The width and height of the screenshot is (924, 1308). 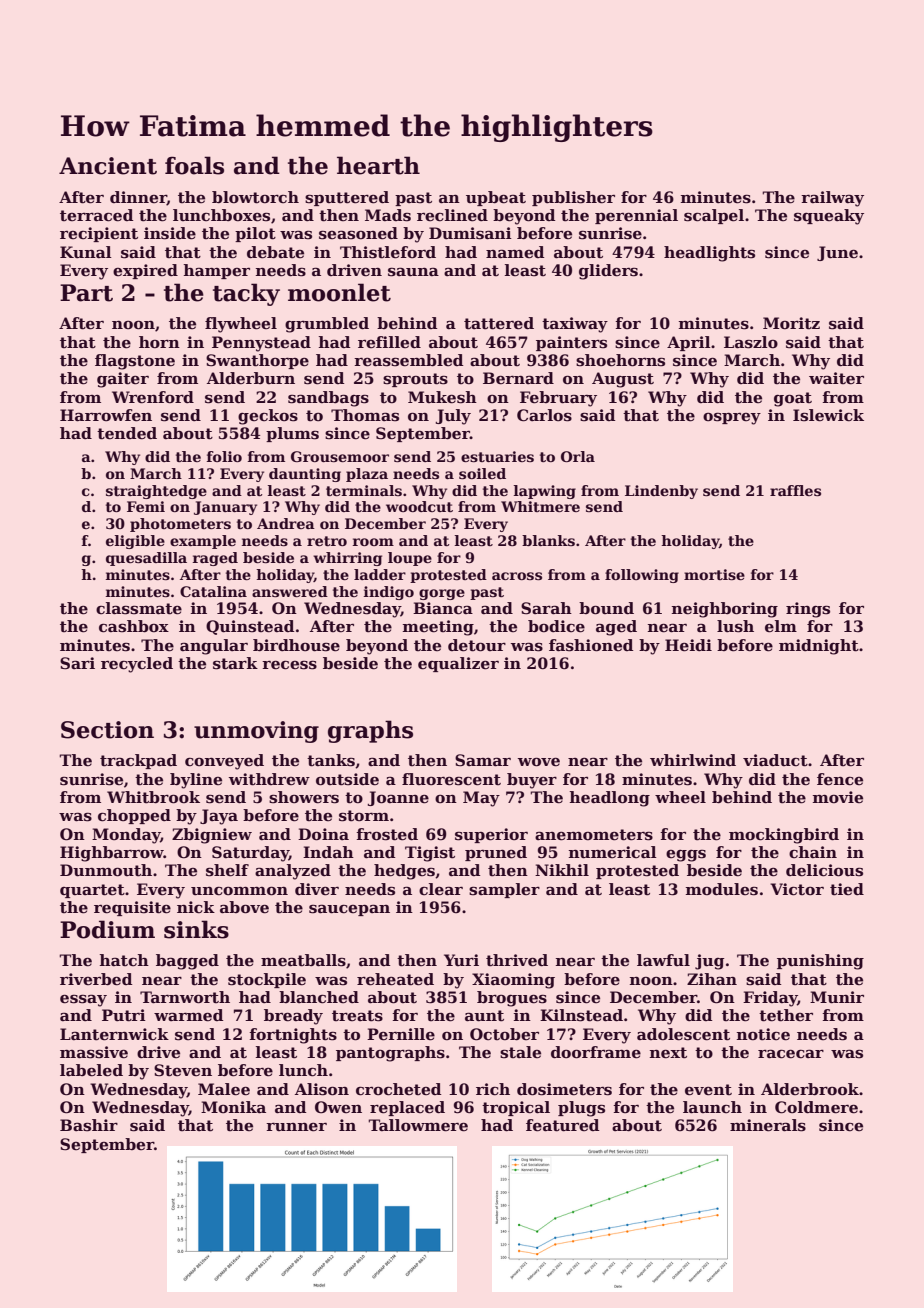 What do you see at coordinates (251, 378) in the screenshot?
I see `Alderburn` at bounding box center [251, 378].
